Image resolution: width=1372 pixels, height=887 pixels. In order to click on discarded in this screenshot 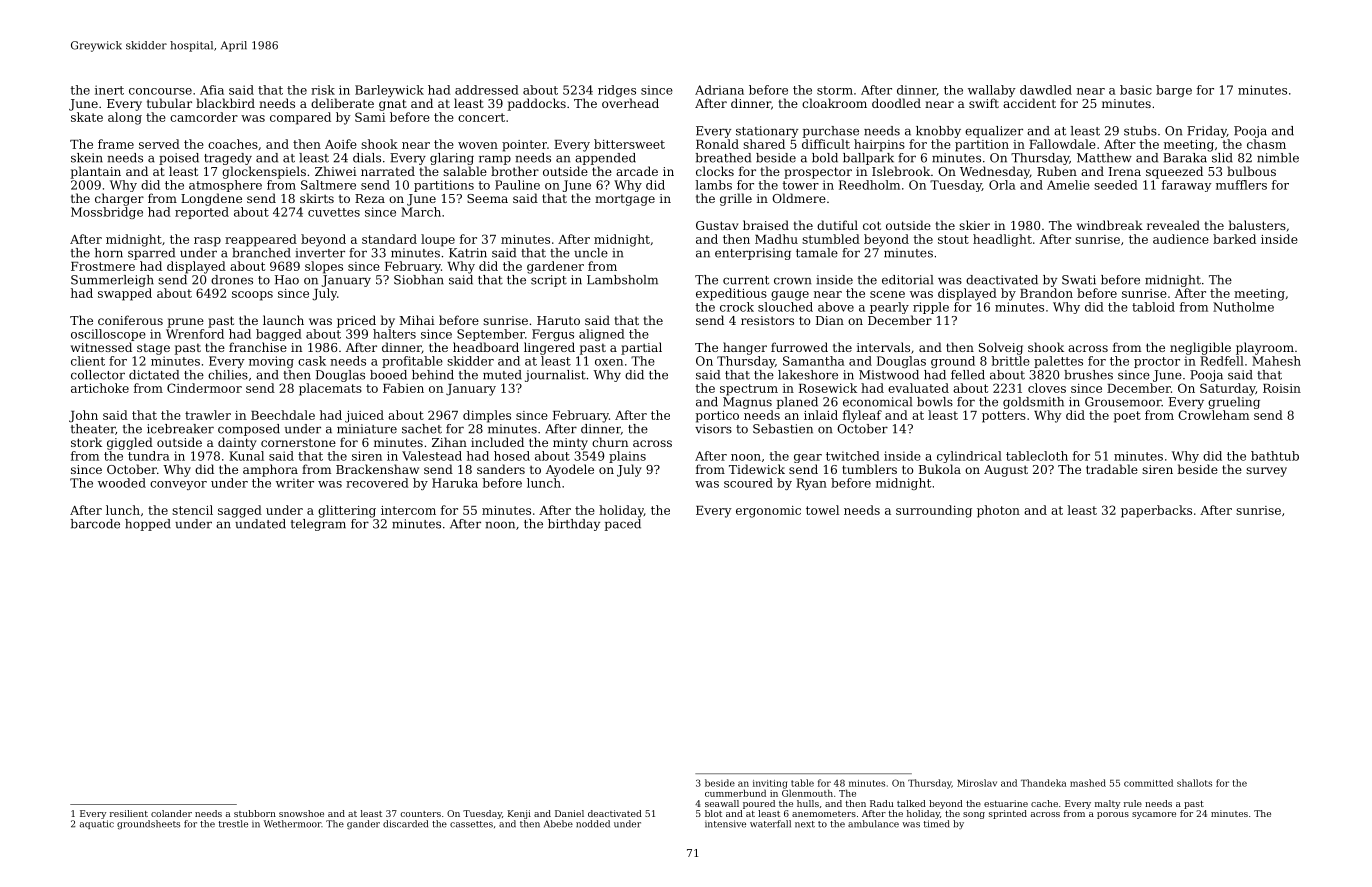, I will do `click(405, 824)`.
